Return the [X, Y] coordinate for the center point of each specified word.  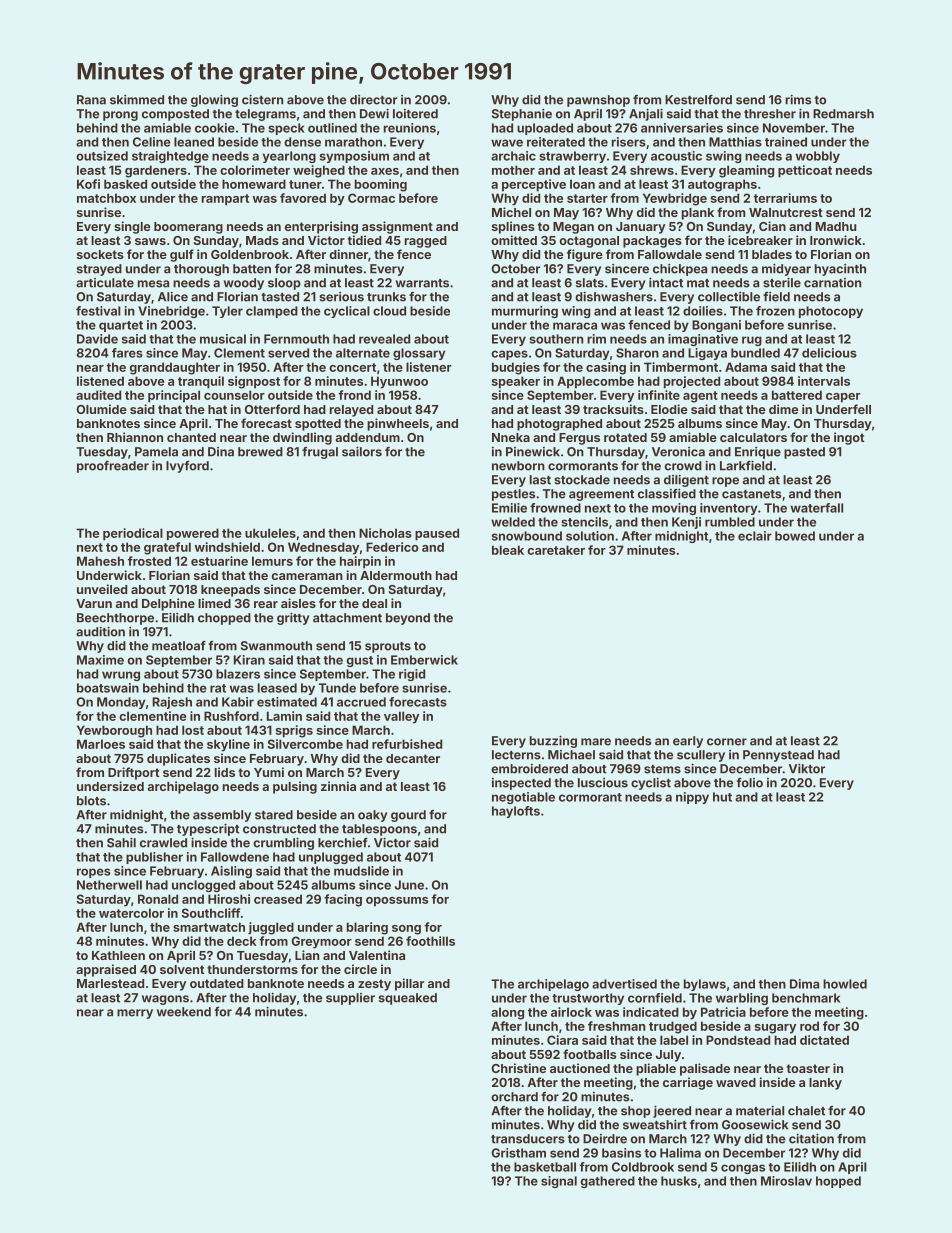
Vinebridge [171, 312]
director [374, 100]
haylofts [516, 812]
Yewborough [114, 731]
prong [120, 116]
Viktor [807, 768]
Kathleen [118, 955]
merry [135, 1014]
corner [727, 742]
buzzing [553, 741]
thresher [770, 114]
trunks [386, 297]
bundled [755, 353]
